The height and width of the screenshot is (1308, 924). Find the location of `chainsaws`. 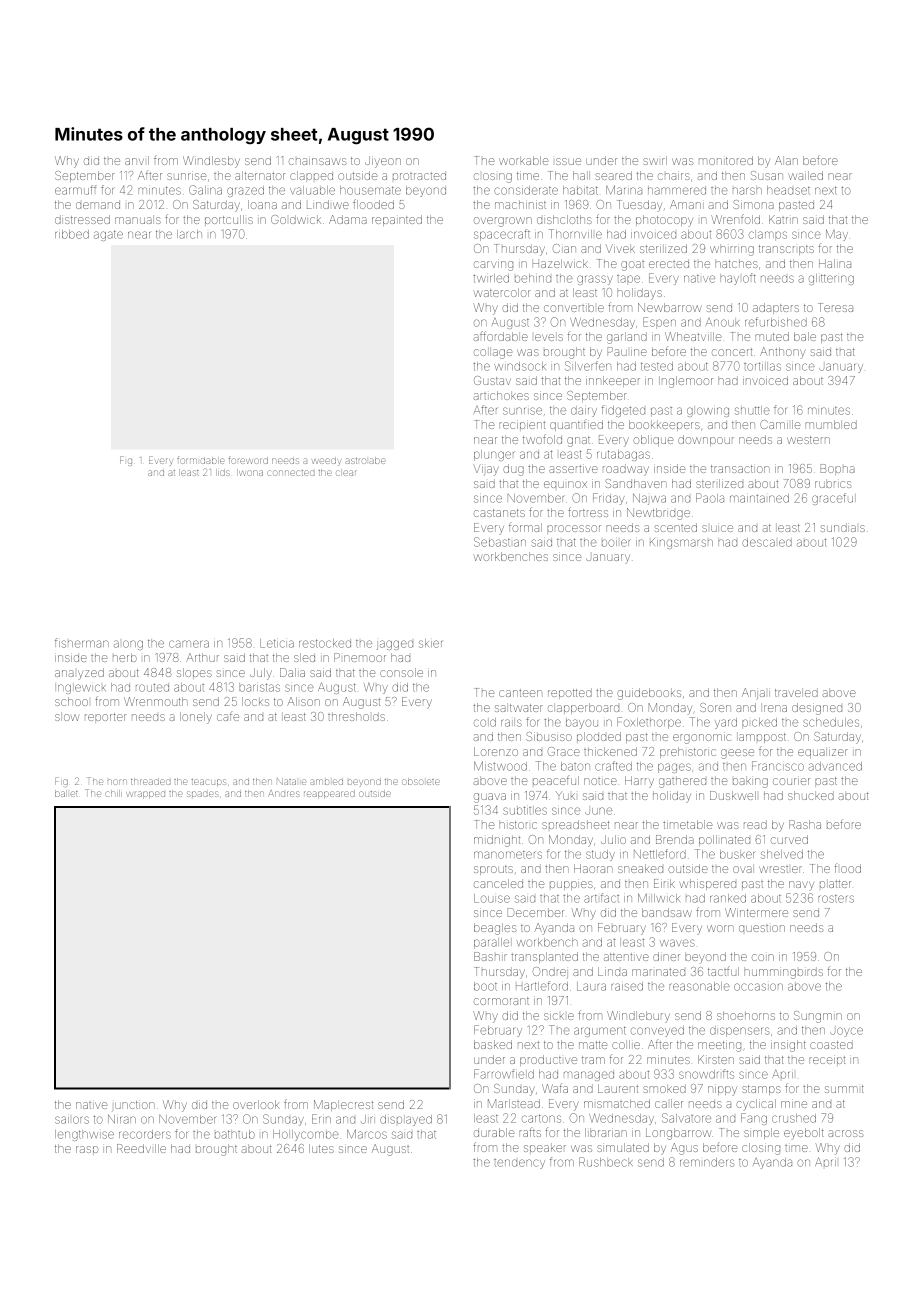

chainsaws is located at coordinates (317, 161).
